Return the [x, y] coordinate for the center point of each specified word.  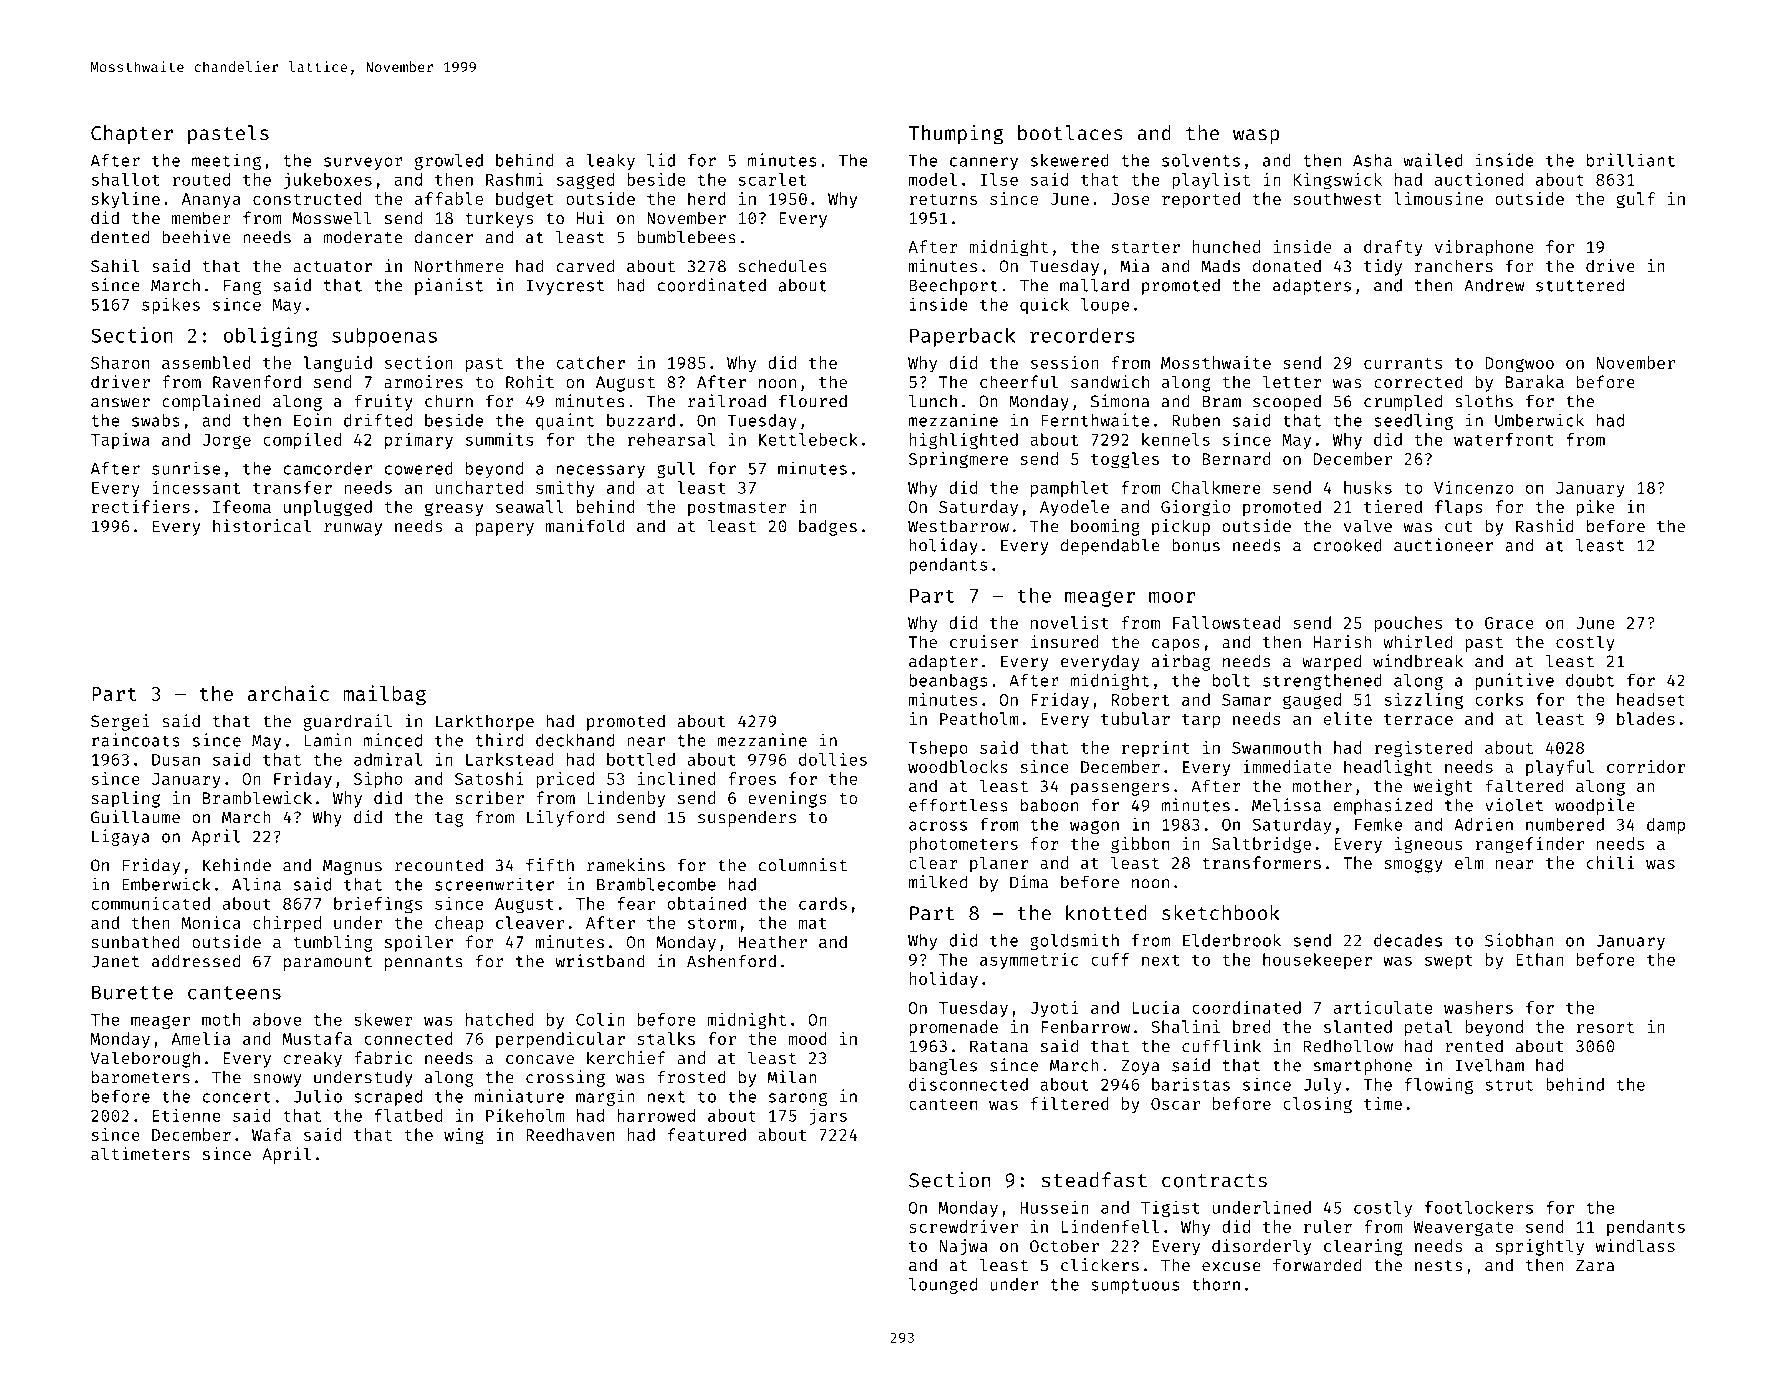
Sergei [120, 722]
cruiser [984, 641]
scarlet [772, 179]
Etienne [187, 1115]
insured [1065, 641]
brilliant [1631, 160]
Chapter [132, 135]
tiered [1393, 506]
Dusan [176, 760]
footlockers [1479, 1207]
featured [707, 1134]
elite [1348, 718]
